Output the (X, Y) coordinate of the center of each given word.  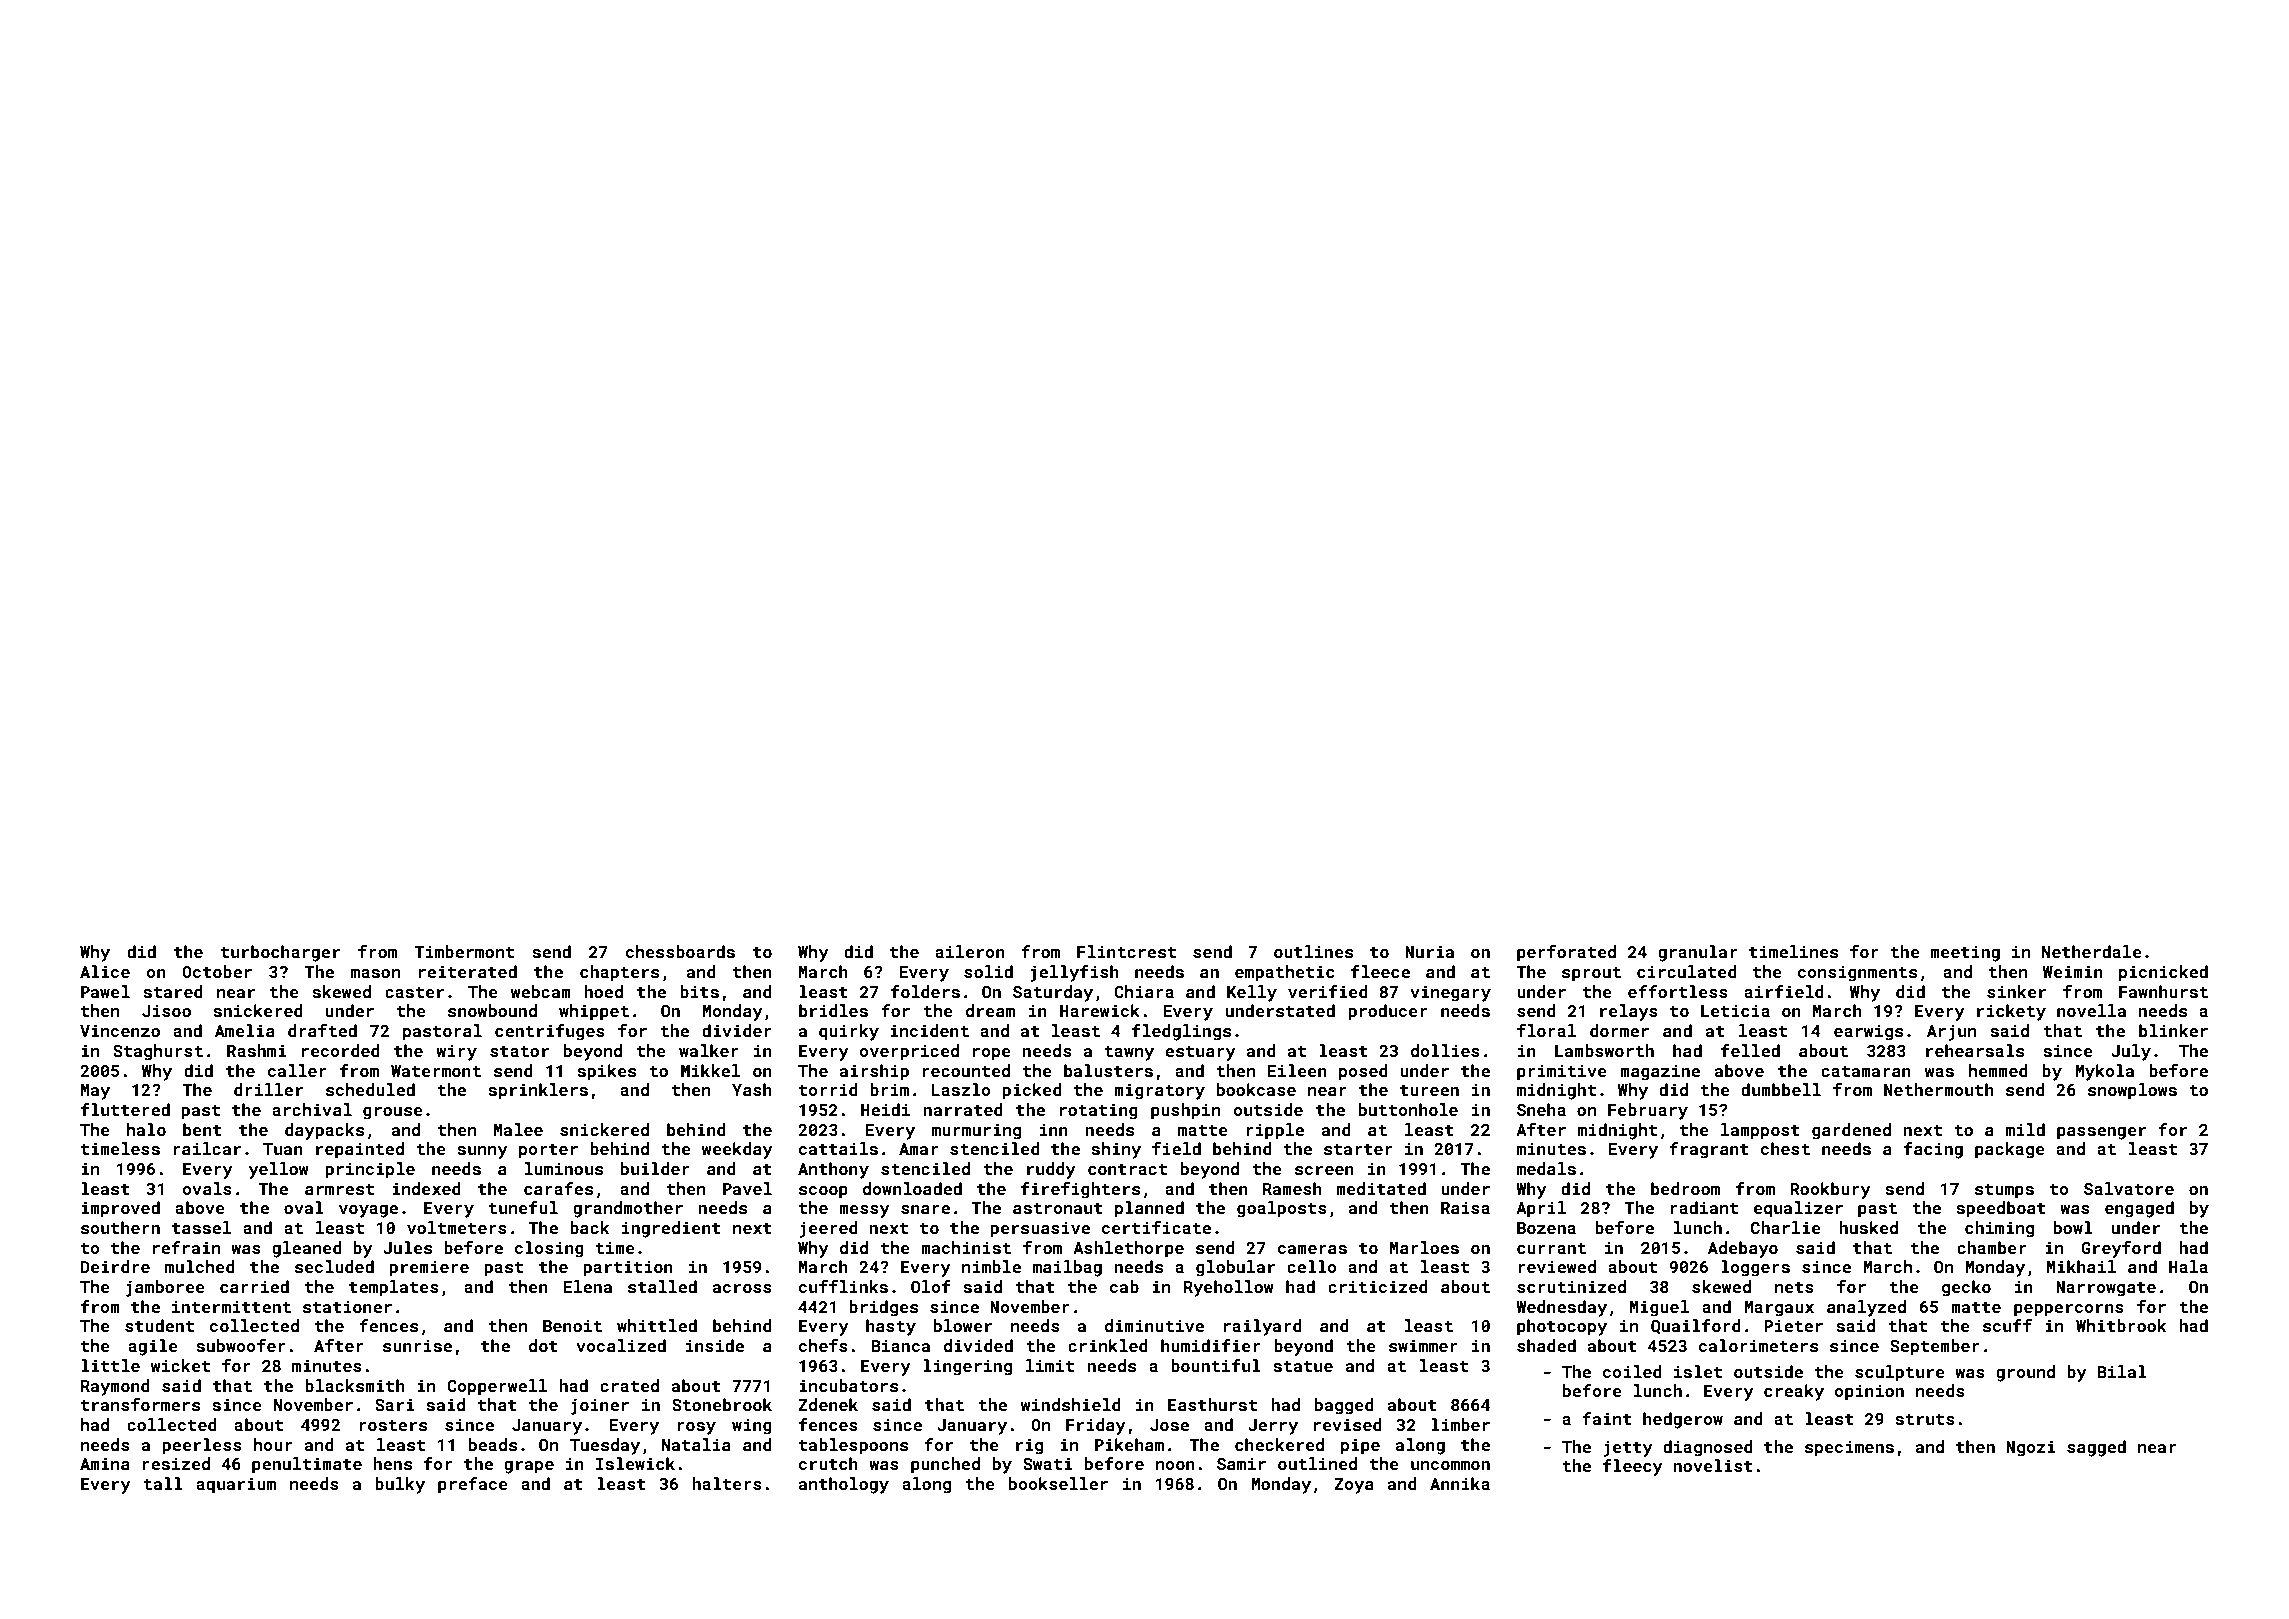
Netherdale (2092, 951)
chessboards (680, 951)
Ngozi (2030, 1448)
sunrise (417, 1345)
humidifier (1211, 1345)
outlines (1313, 951)
